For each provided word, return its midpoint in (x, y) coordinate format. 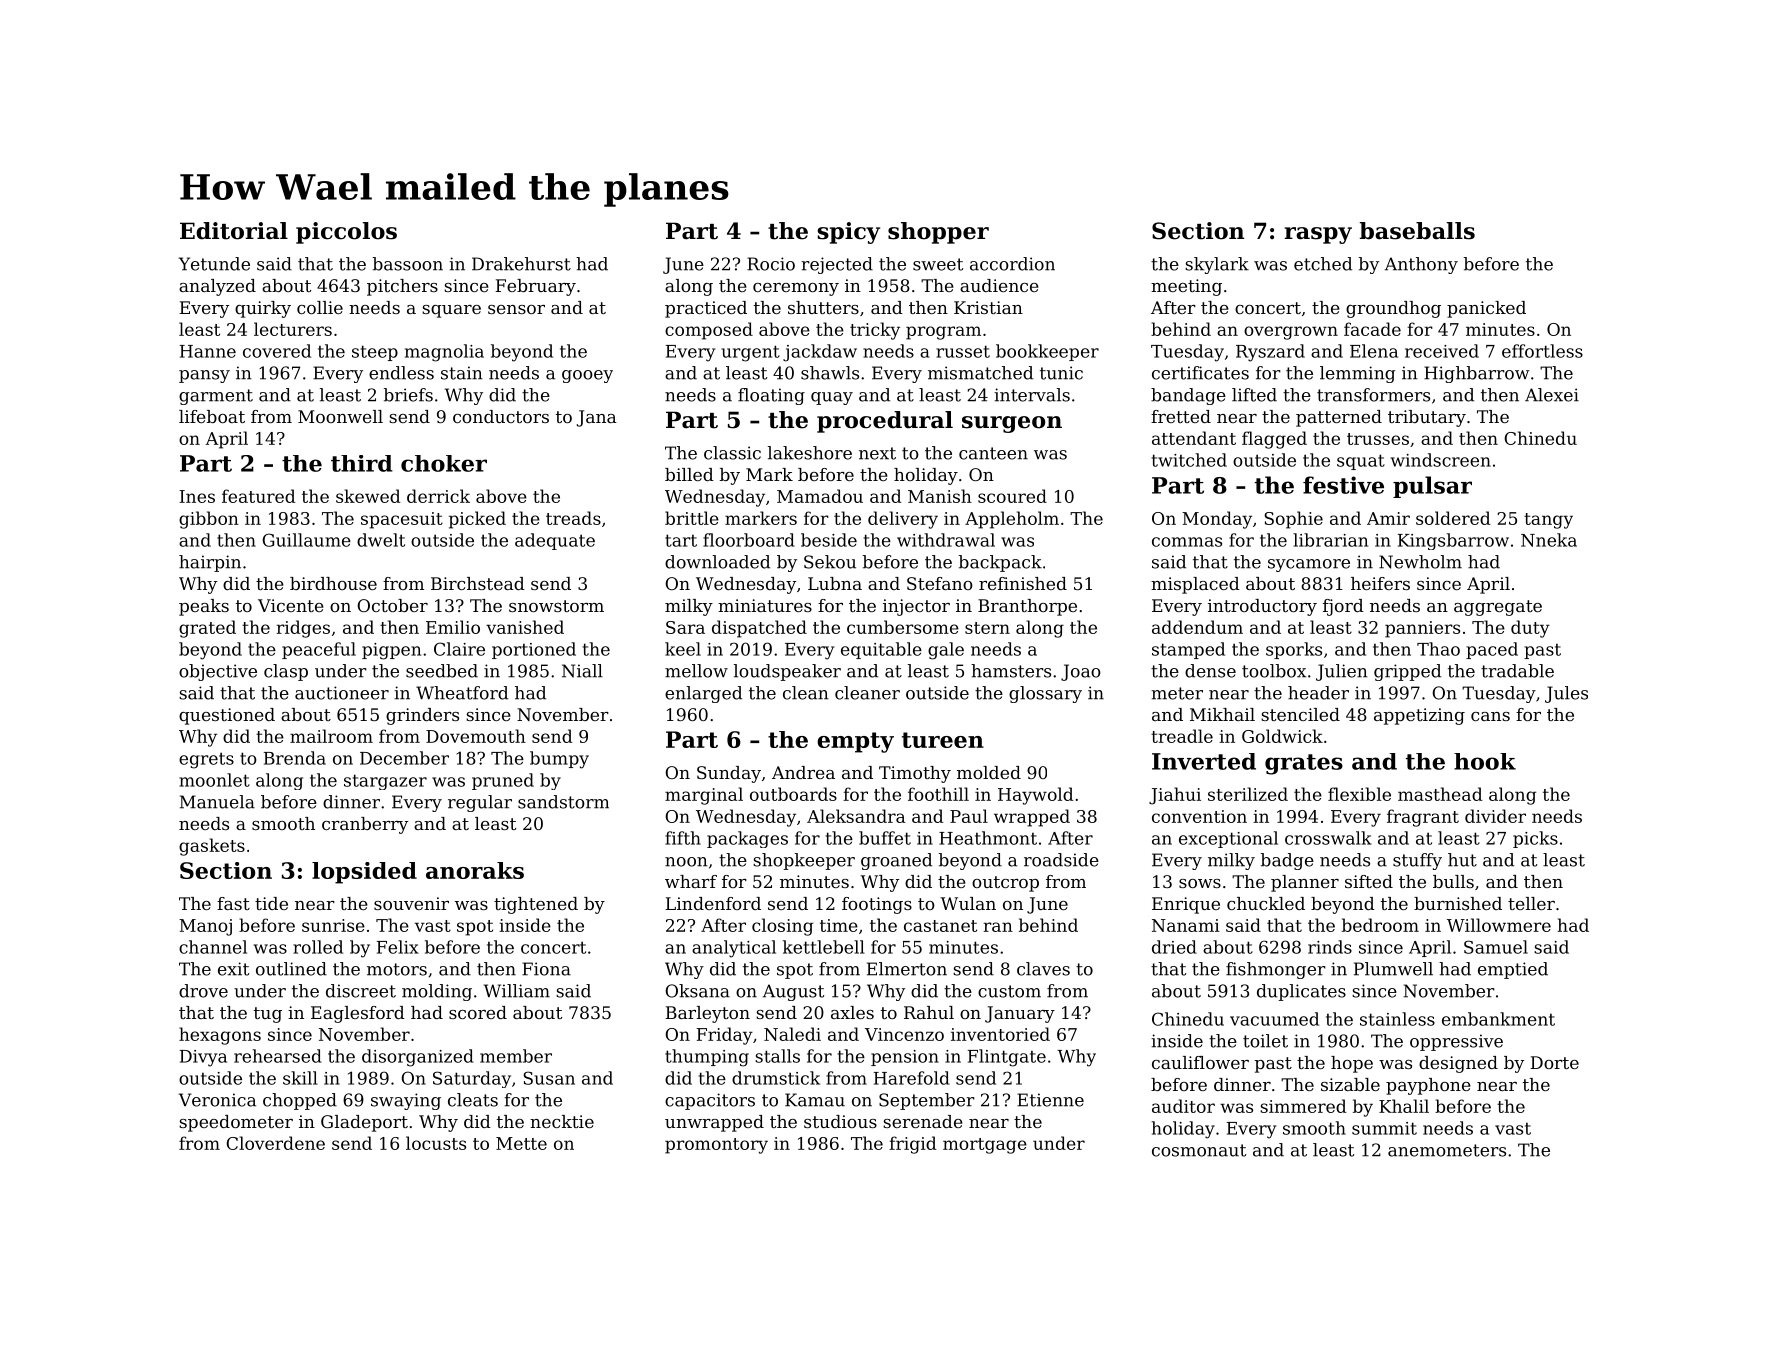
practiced (706, 309)
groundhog (1393, 309)
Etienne (1050, 1100)
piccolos (346, 233)
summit (1384, 1128)
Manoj (205, 927)
